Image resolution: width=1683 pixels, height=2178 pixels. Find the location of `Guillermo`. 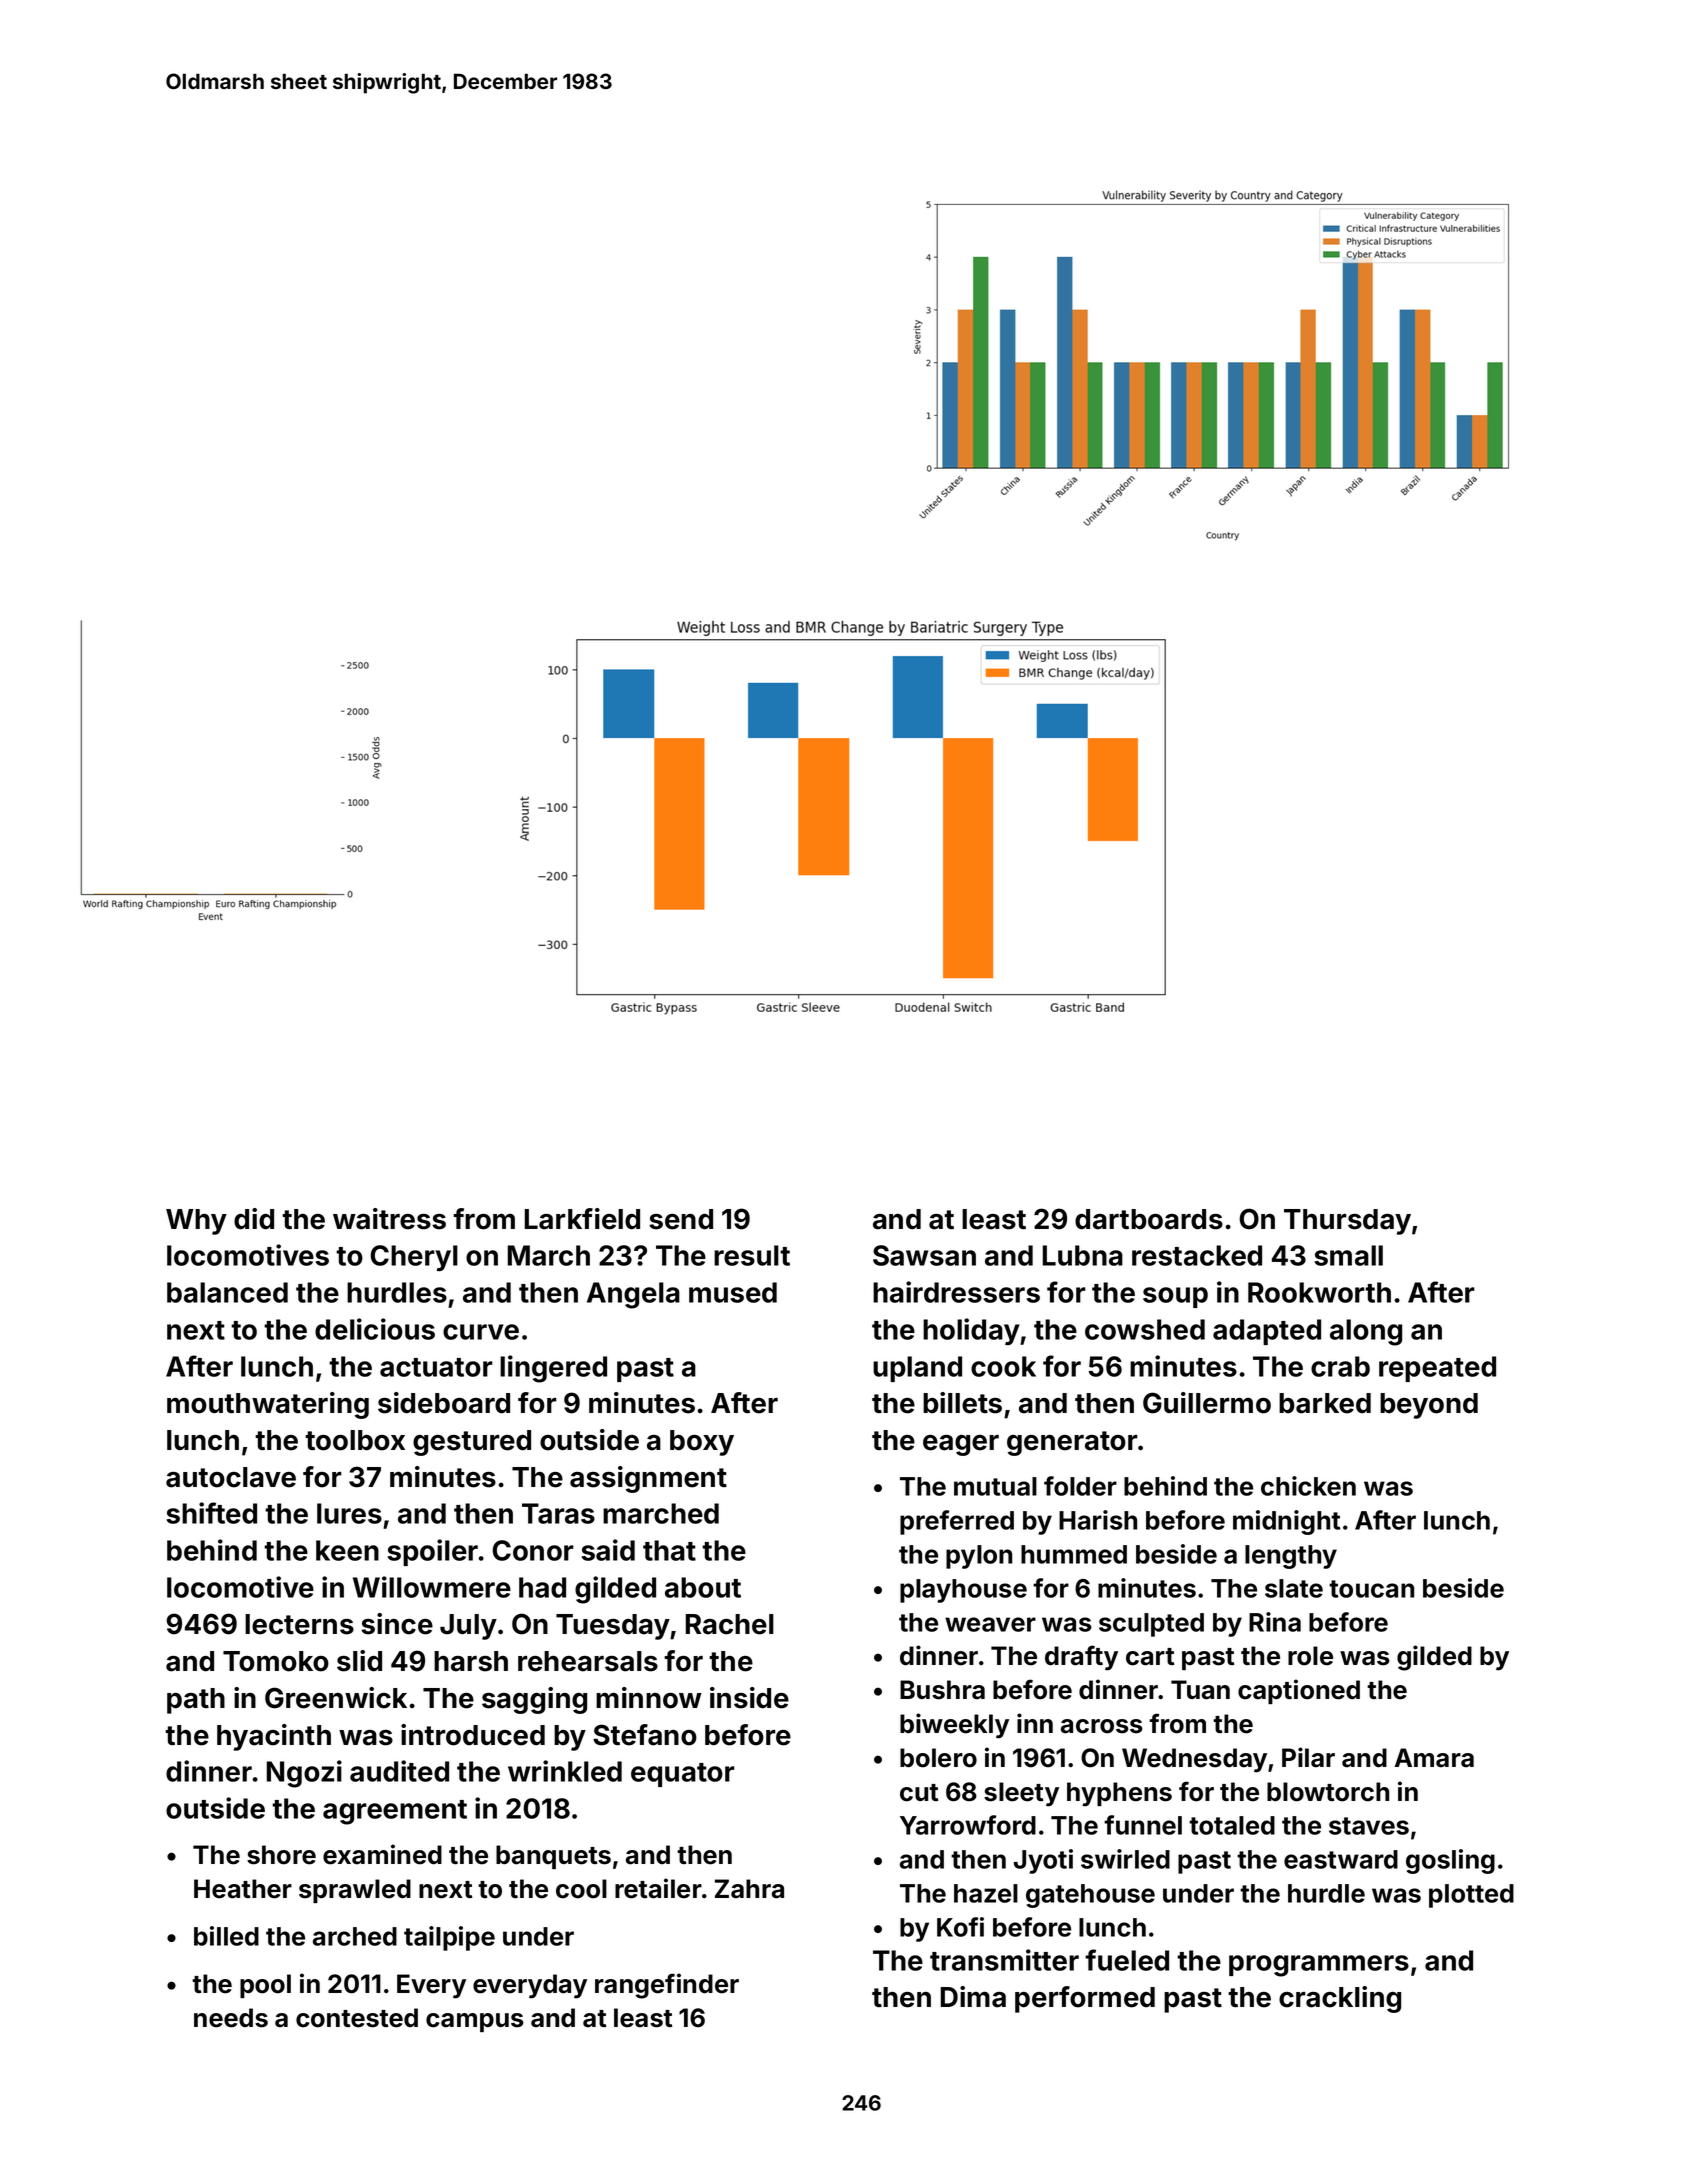

Guillermo is located at coordinates (1207, 1403).
